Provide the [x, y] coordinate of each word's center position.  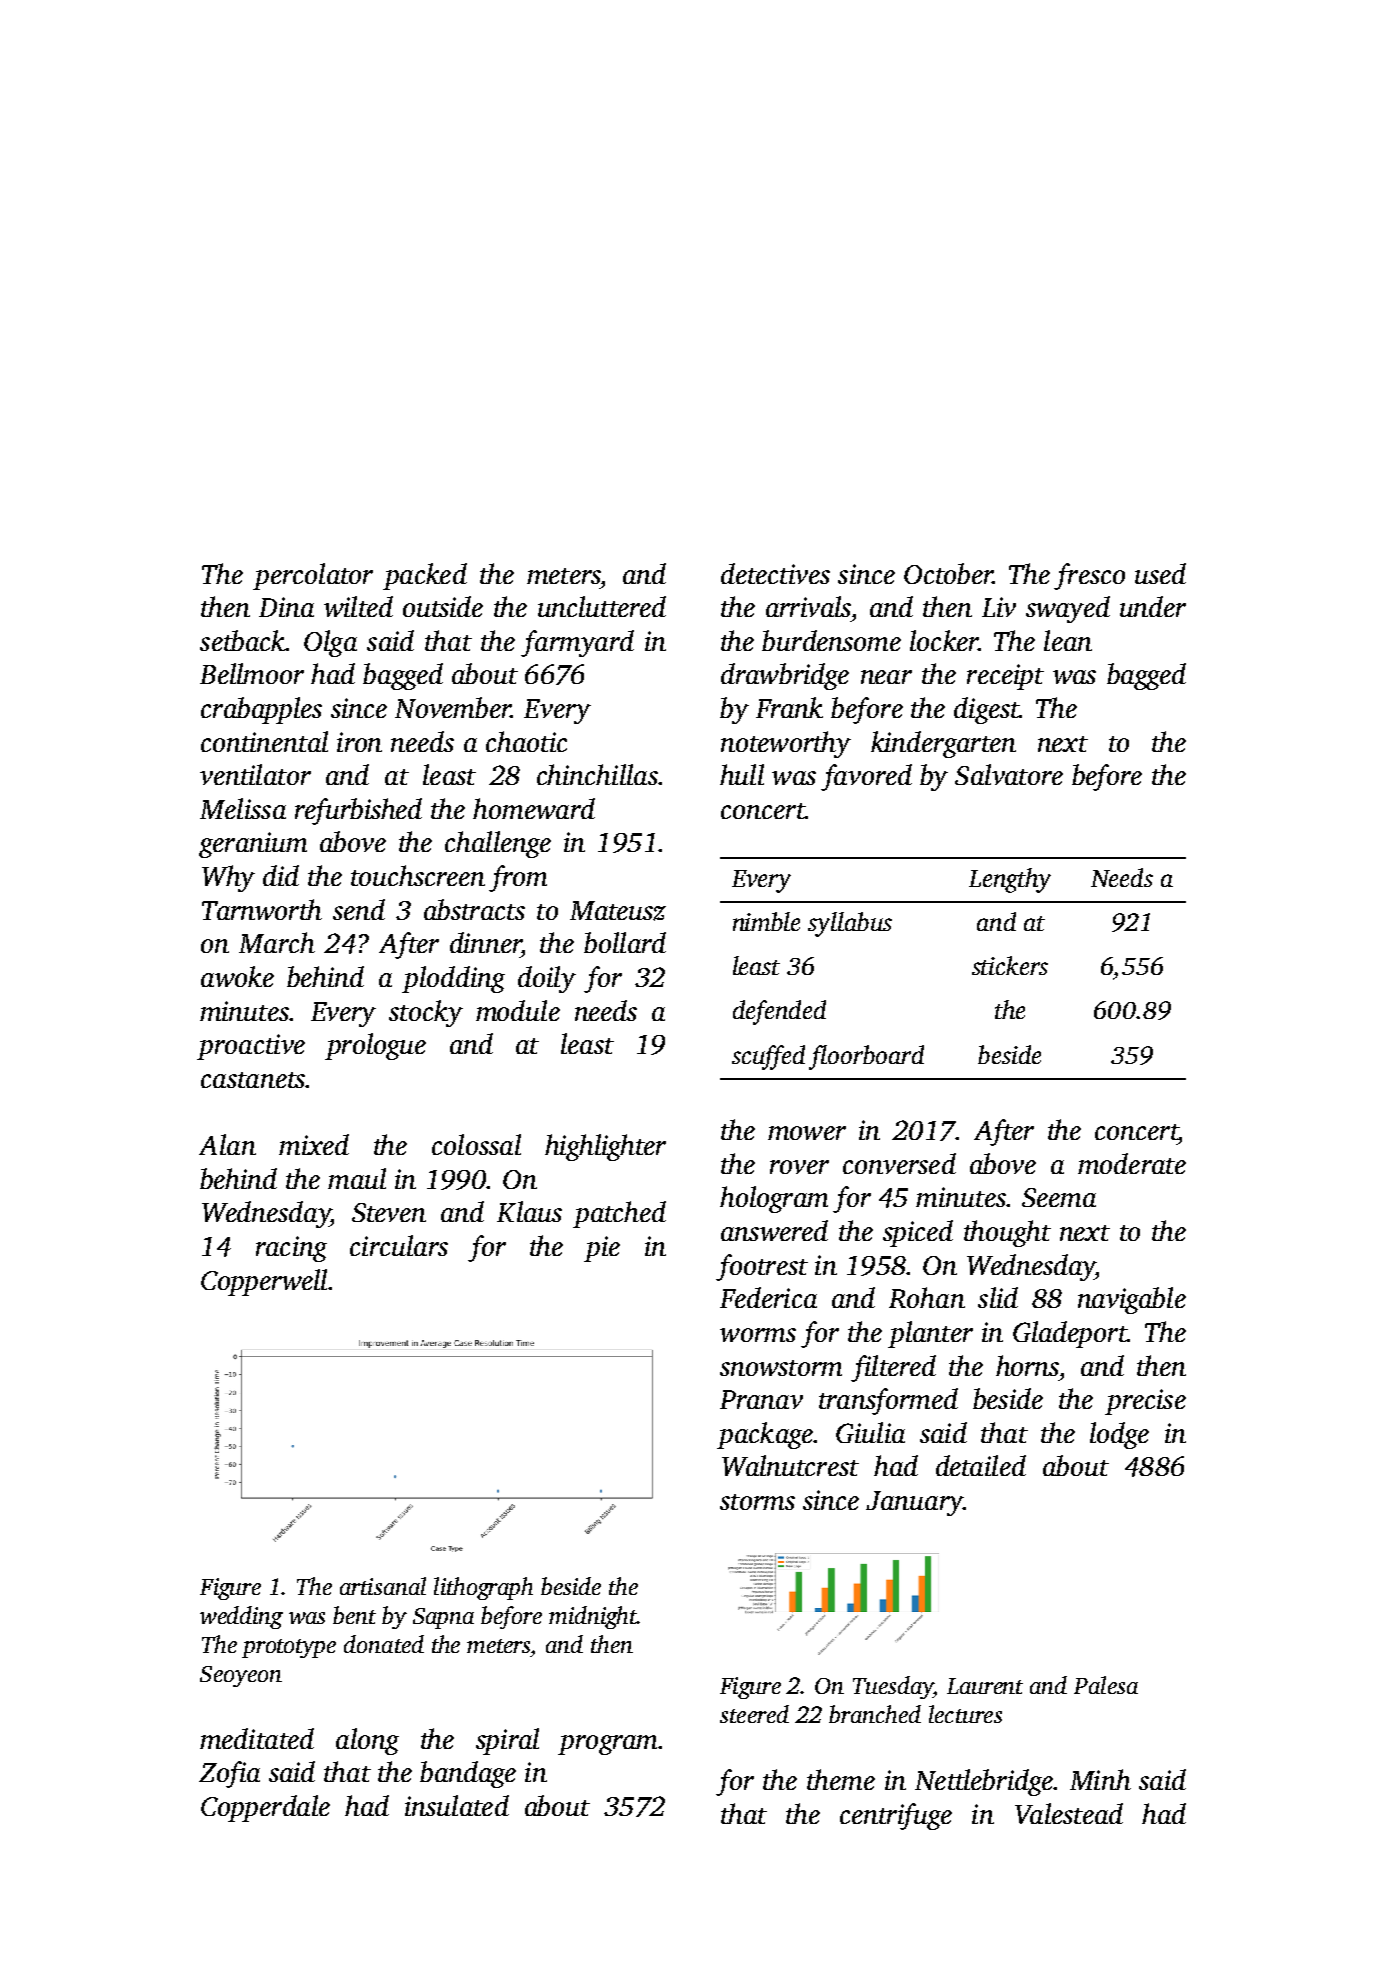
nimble [766, 921]
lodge [1119, 1435]
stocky [426, 1013]
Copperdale [265, 1808]
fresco [1089, 576]
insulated [457, 1805]
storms [757, 1502]
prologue [375, 1046]
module [518, 1010]
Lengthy [1010, 880]
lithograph [483, 1588]
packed [425, 576]
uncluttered [602, 606]
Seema [1059, 1197]
